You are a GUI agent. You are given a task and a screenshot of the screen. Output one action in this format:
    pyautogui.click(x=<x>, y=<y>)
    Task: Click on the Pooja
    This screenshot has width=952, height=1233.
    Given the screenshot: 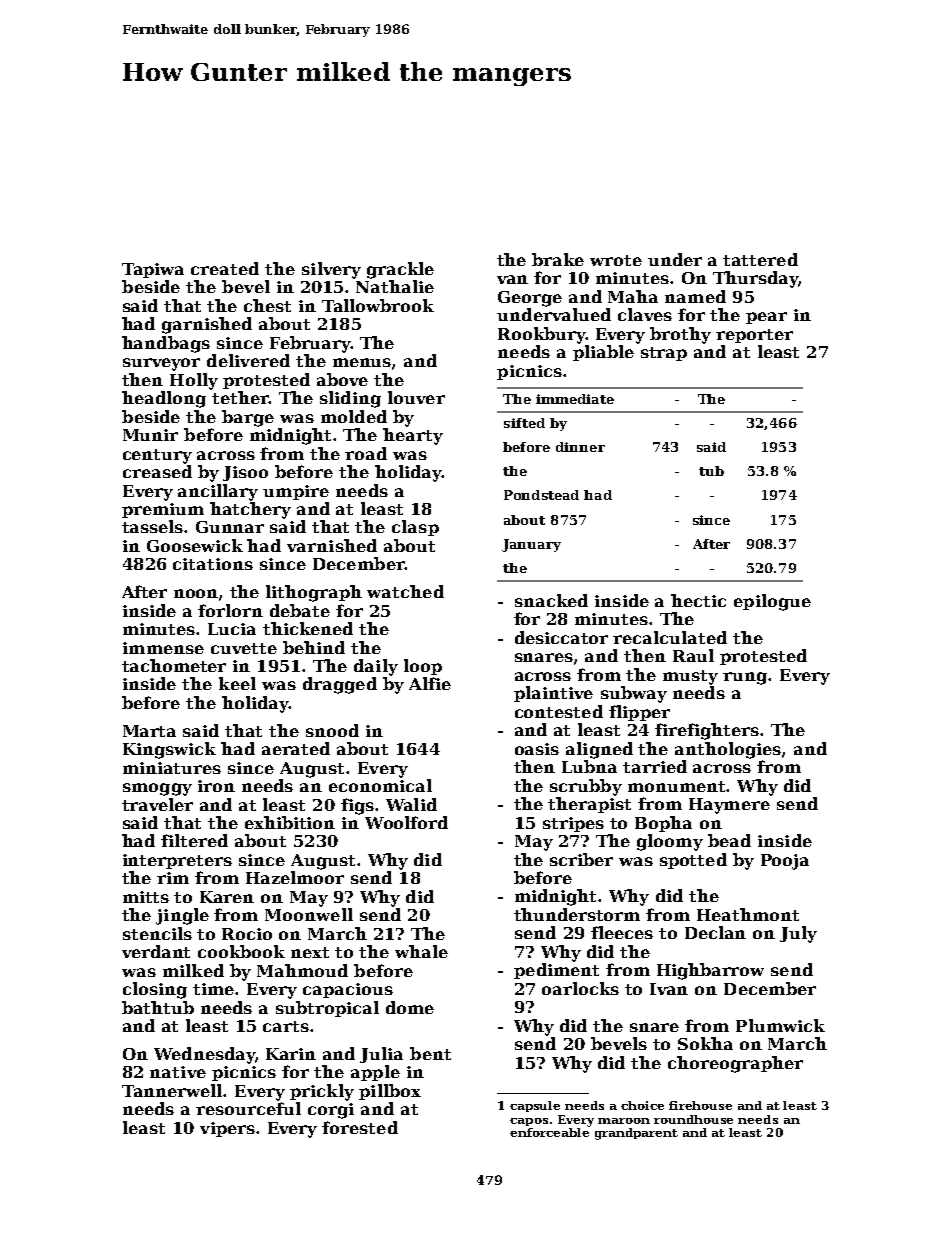 What is the action you would take?
    pyautogui.click(x=785, y=862)
